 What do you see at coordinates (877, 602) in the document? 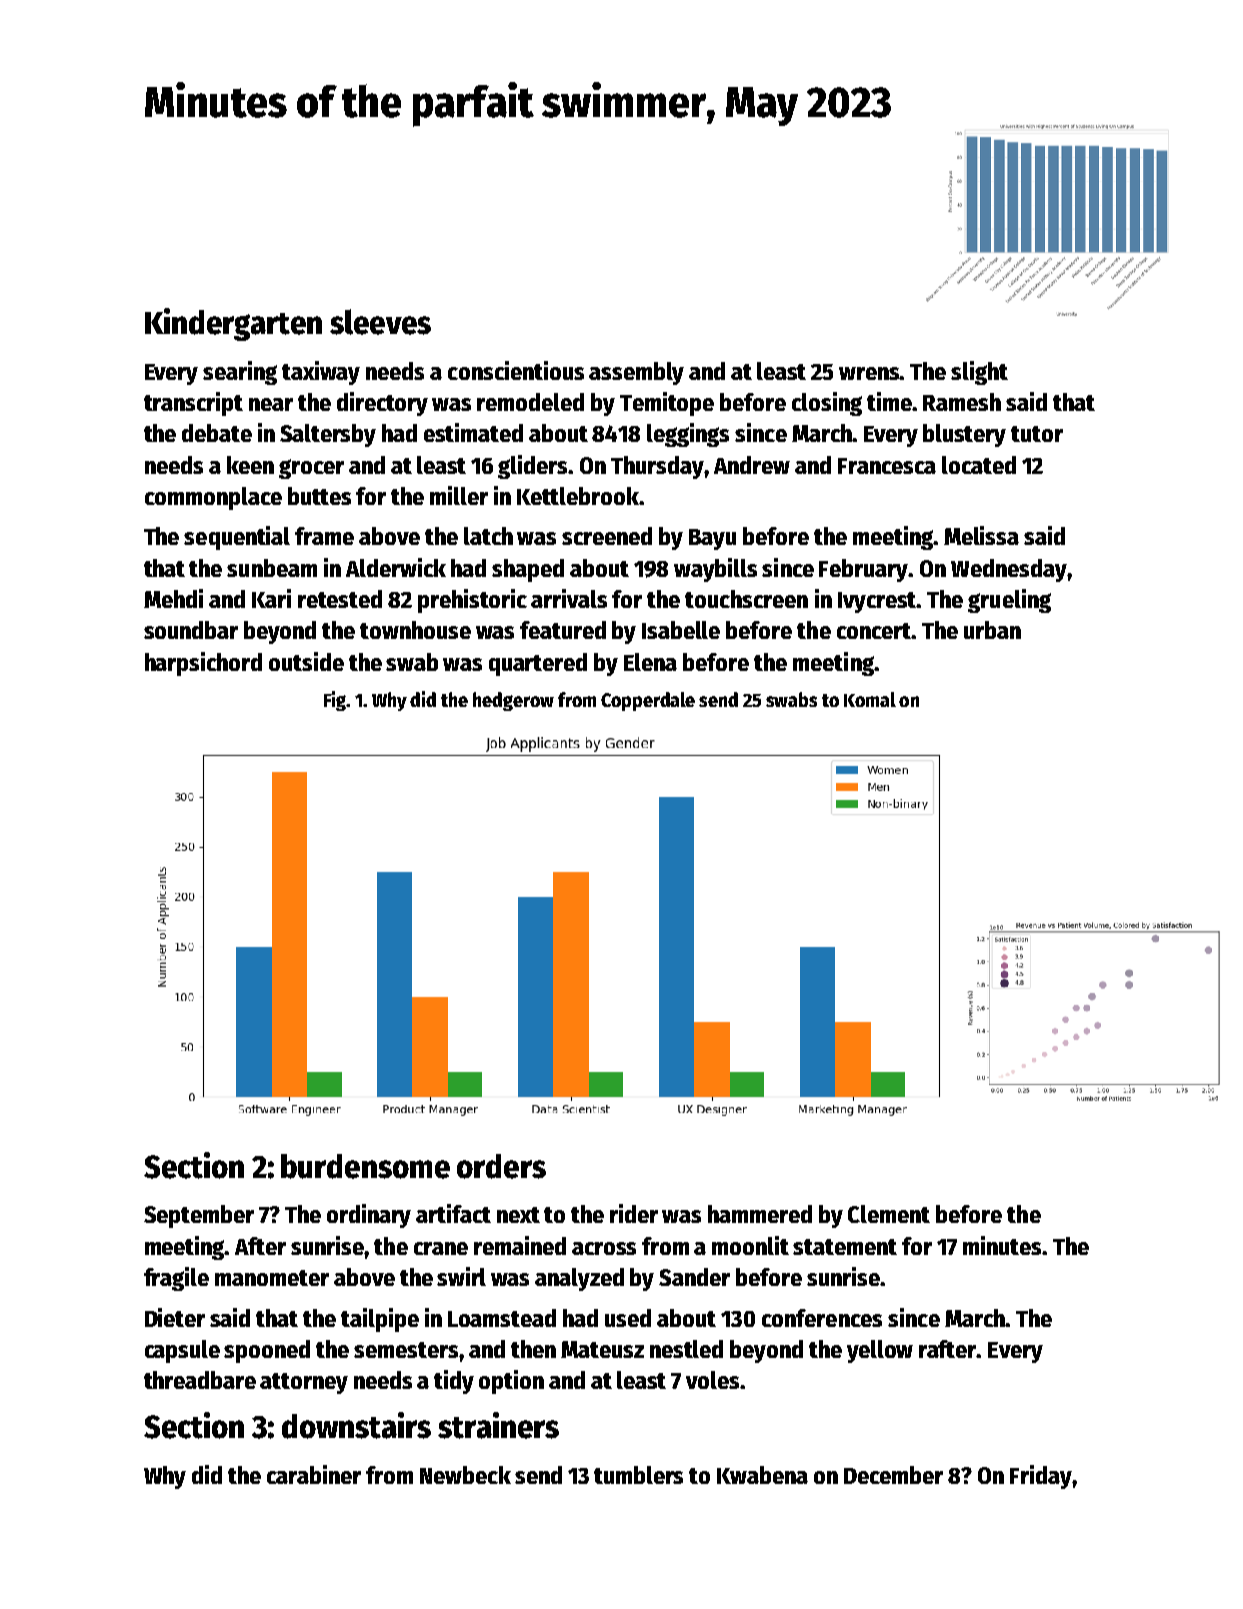
I see `Ivycrest` at bounding box center [877, 602].
